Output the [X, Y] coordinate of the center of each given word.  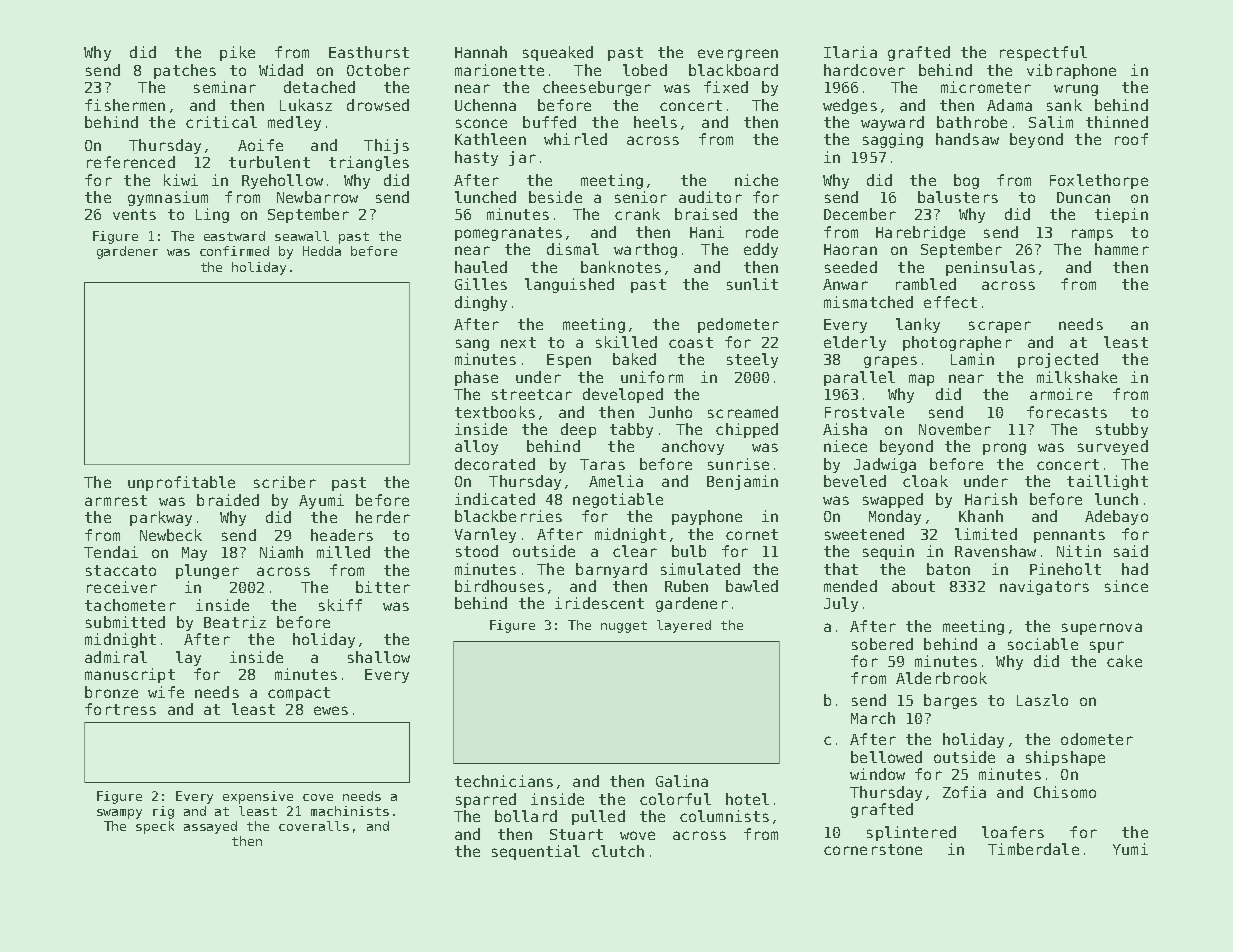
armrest [116, 500]
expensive [258, 797]
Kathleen [490, 139]
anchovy [693, 447]
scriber [285, 482]
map [921, 380]
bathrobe [972, 122]
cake [1124, 661]
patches [185, 71]
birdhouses [499, 586]
